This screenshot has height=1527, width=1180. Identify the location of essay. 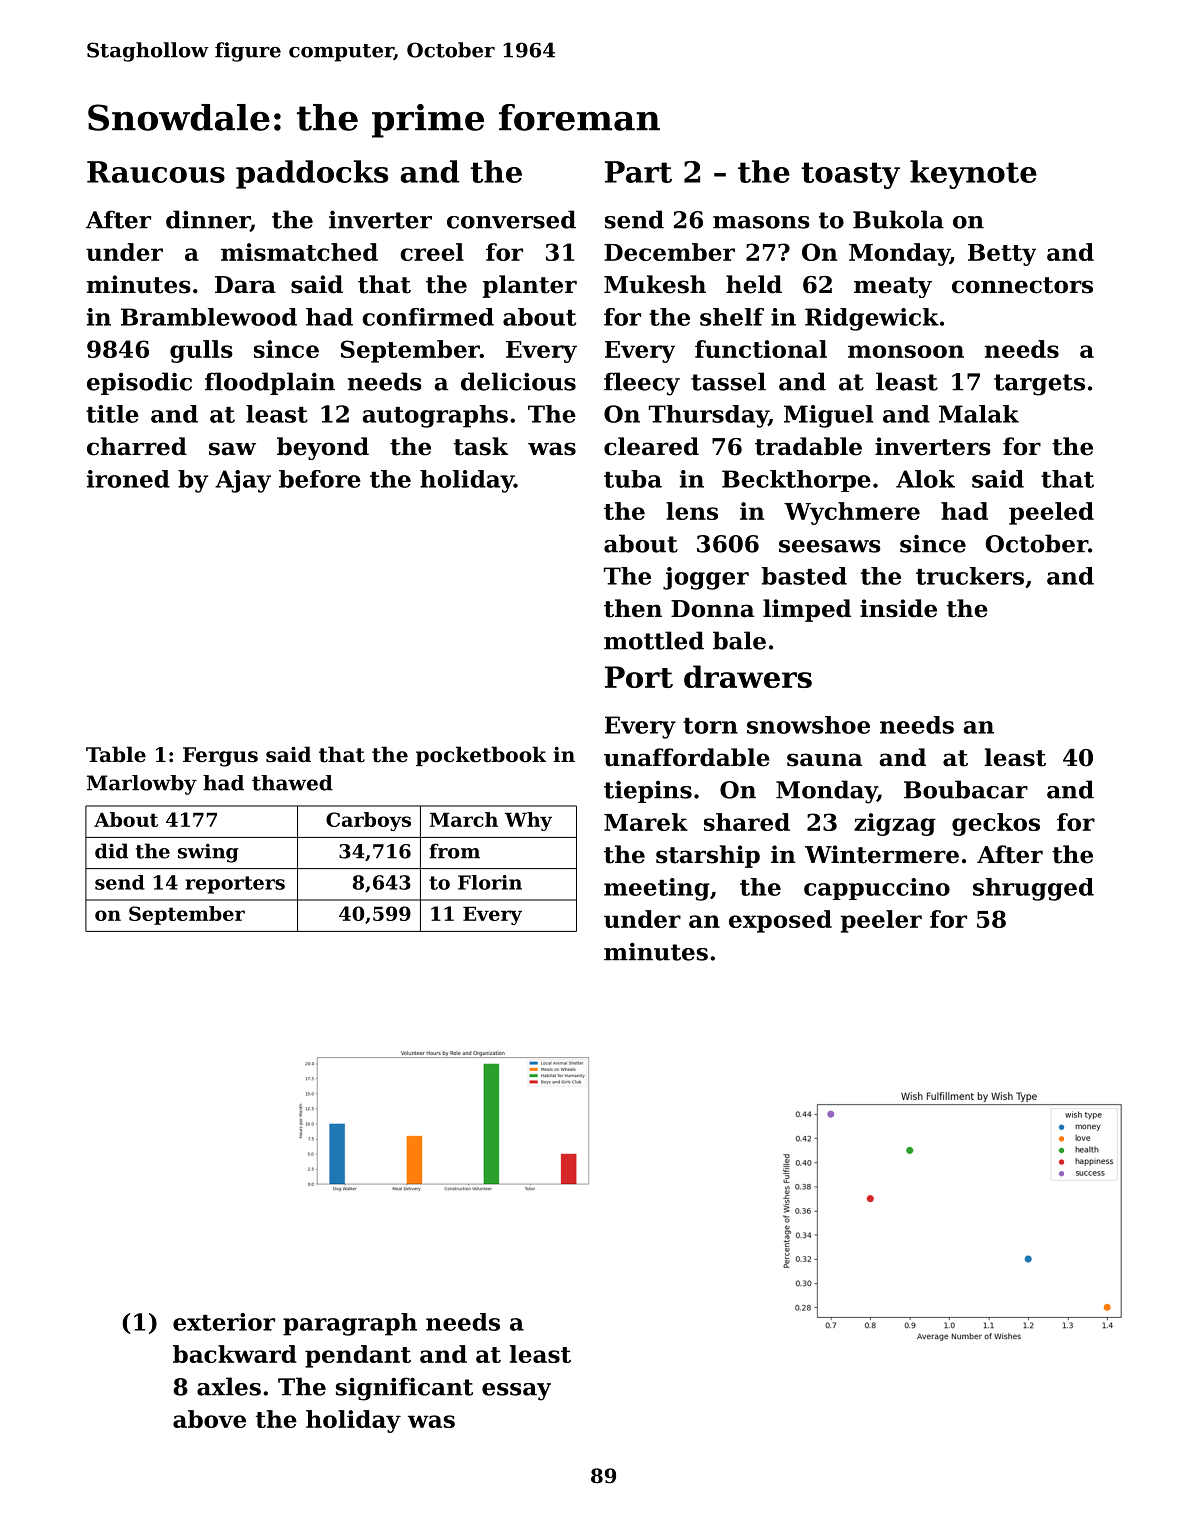
(516, 1392).
